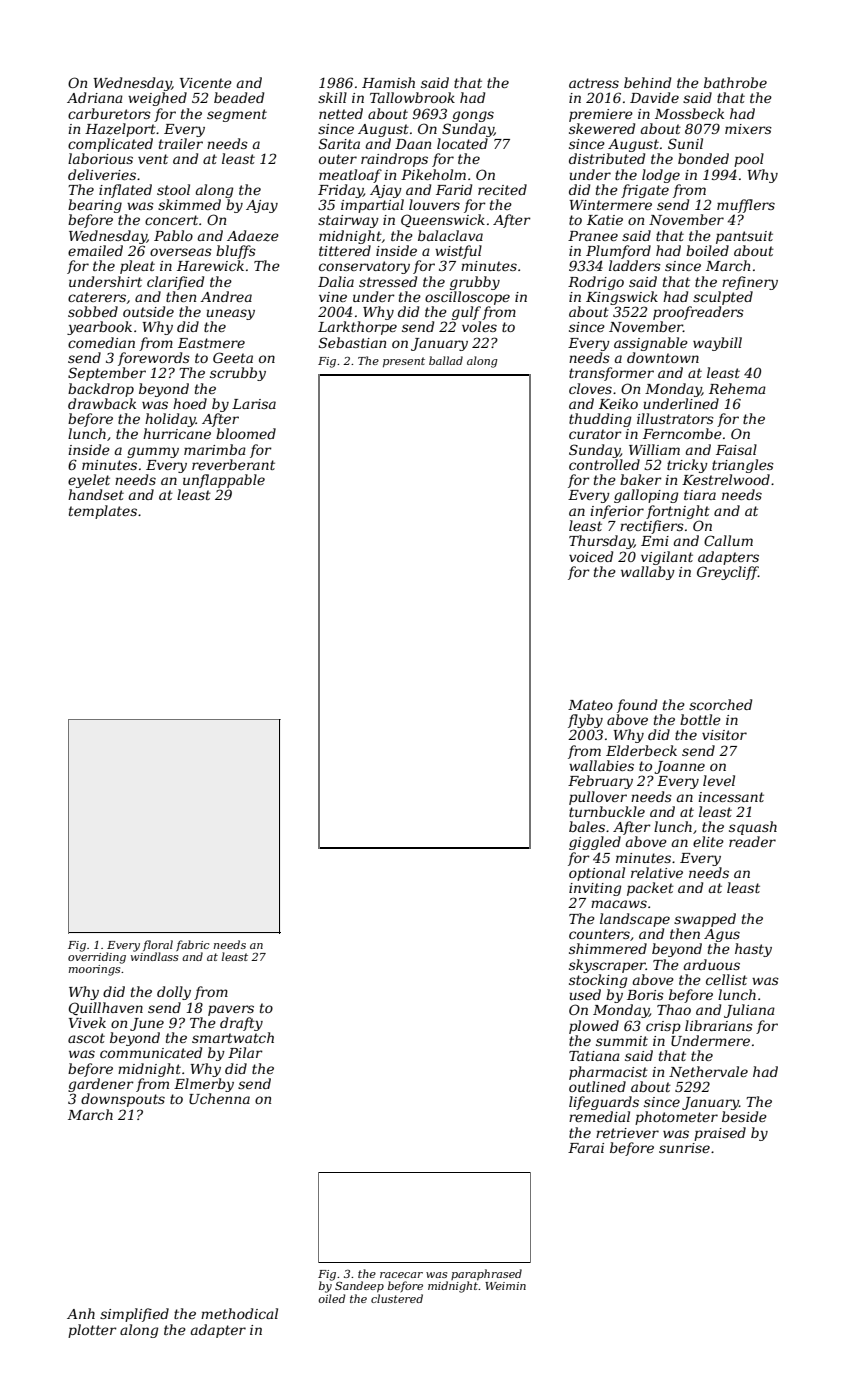 Image resolution: width=849 pixels, height=1400 pixels. What do you see at coordinates (502, 189) in the screenshot?
I see `recited` at bounding box center [502, 189].
